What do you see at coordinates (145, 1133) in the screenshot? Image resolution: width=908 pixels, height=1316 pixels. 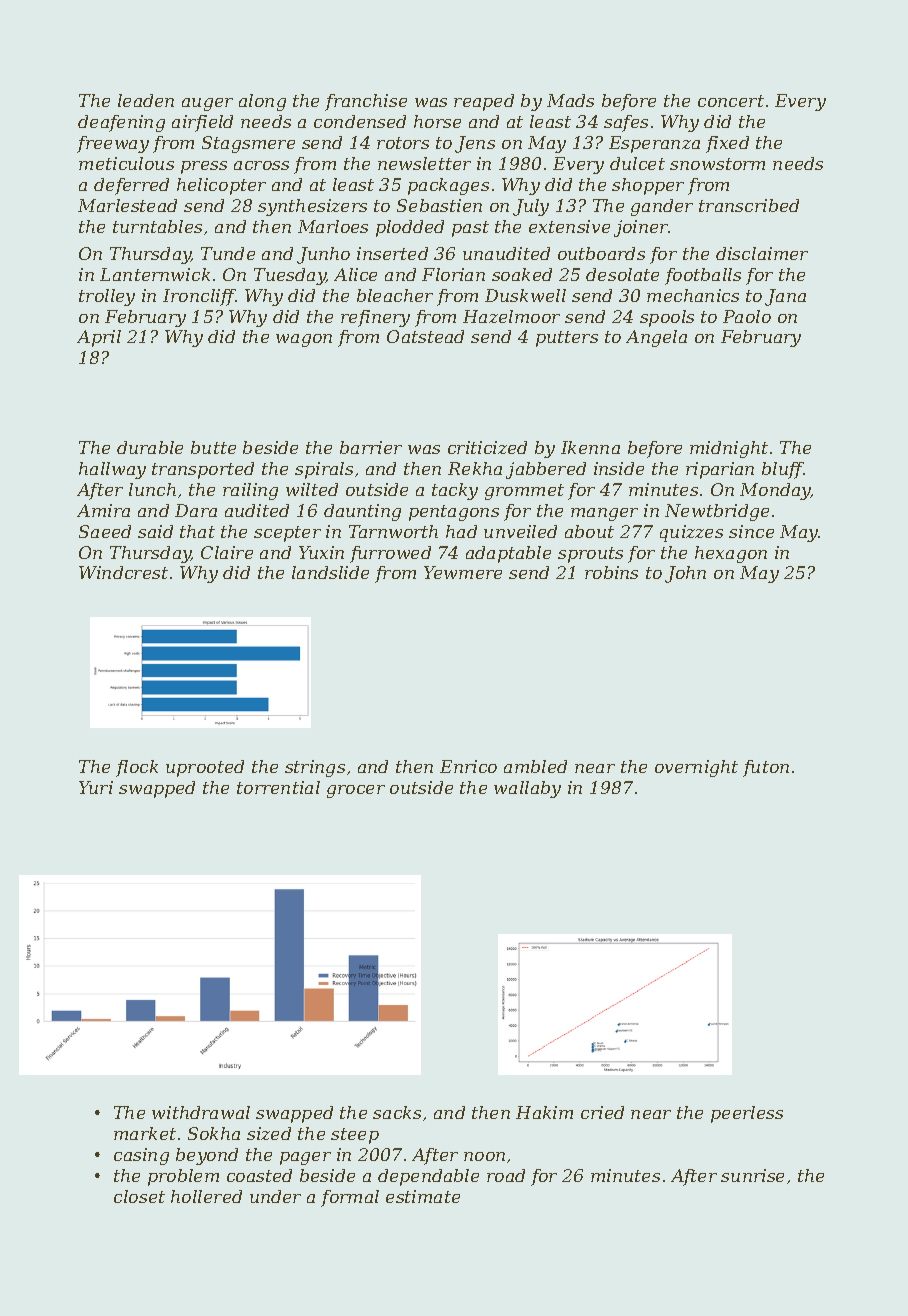 I see `market` at bounding box center [145, 1133].
